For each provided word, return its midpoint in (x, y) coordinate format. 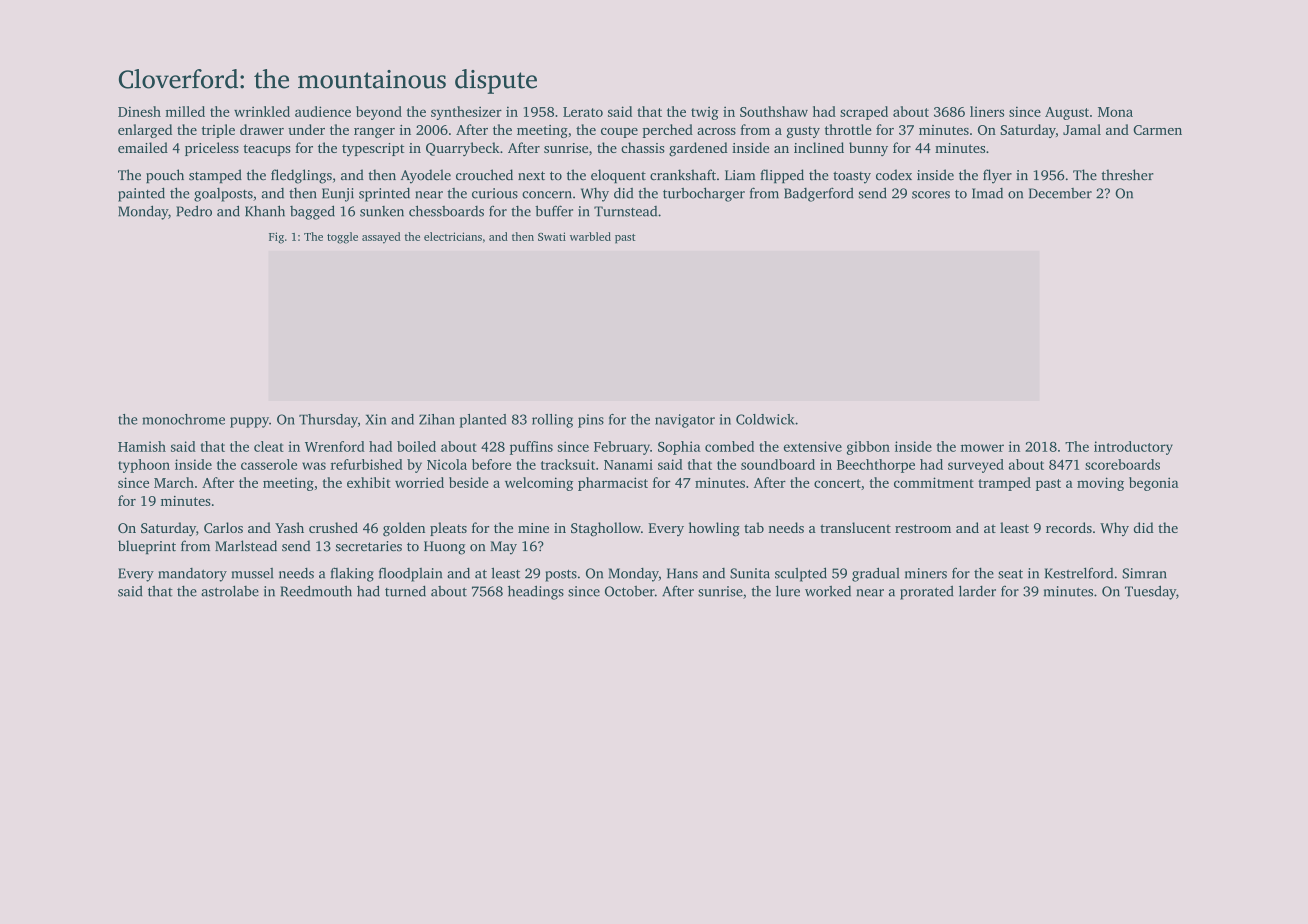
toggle (342, 238)
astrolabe (230, 591)
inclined (819, 147)
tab (754, 527)
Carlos (223, 527)
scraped (864, 113)
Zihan (437, 419)
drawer (262, 129)
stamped (215, 176)
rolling (552, 421)
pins (591, 421)
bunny (868, 149)
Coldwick (765, 419)
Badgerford (818, 194)
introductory (1133, 448)
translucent (855, 527)
